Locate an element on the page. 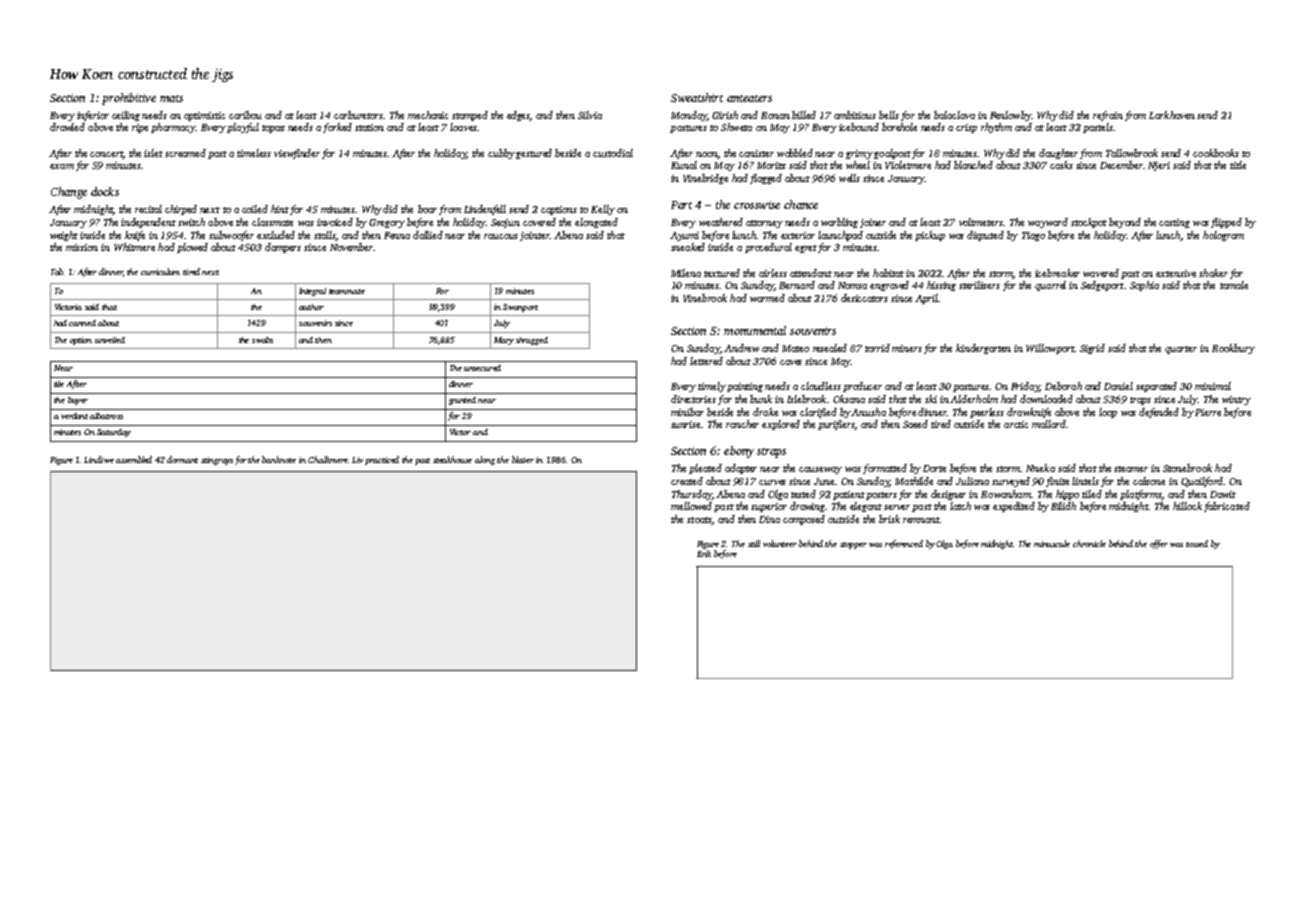 The image size is (1308, 924). Milena is located at coordinates (686, 273).
